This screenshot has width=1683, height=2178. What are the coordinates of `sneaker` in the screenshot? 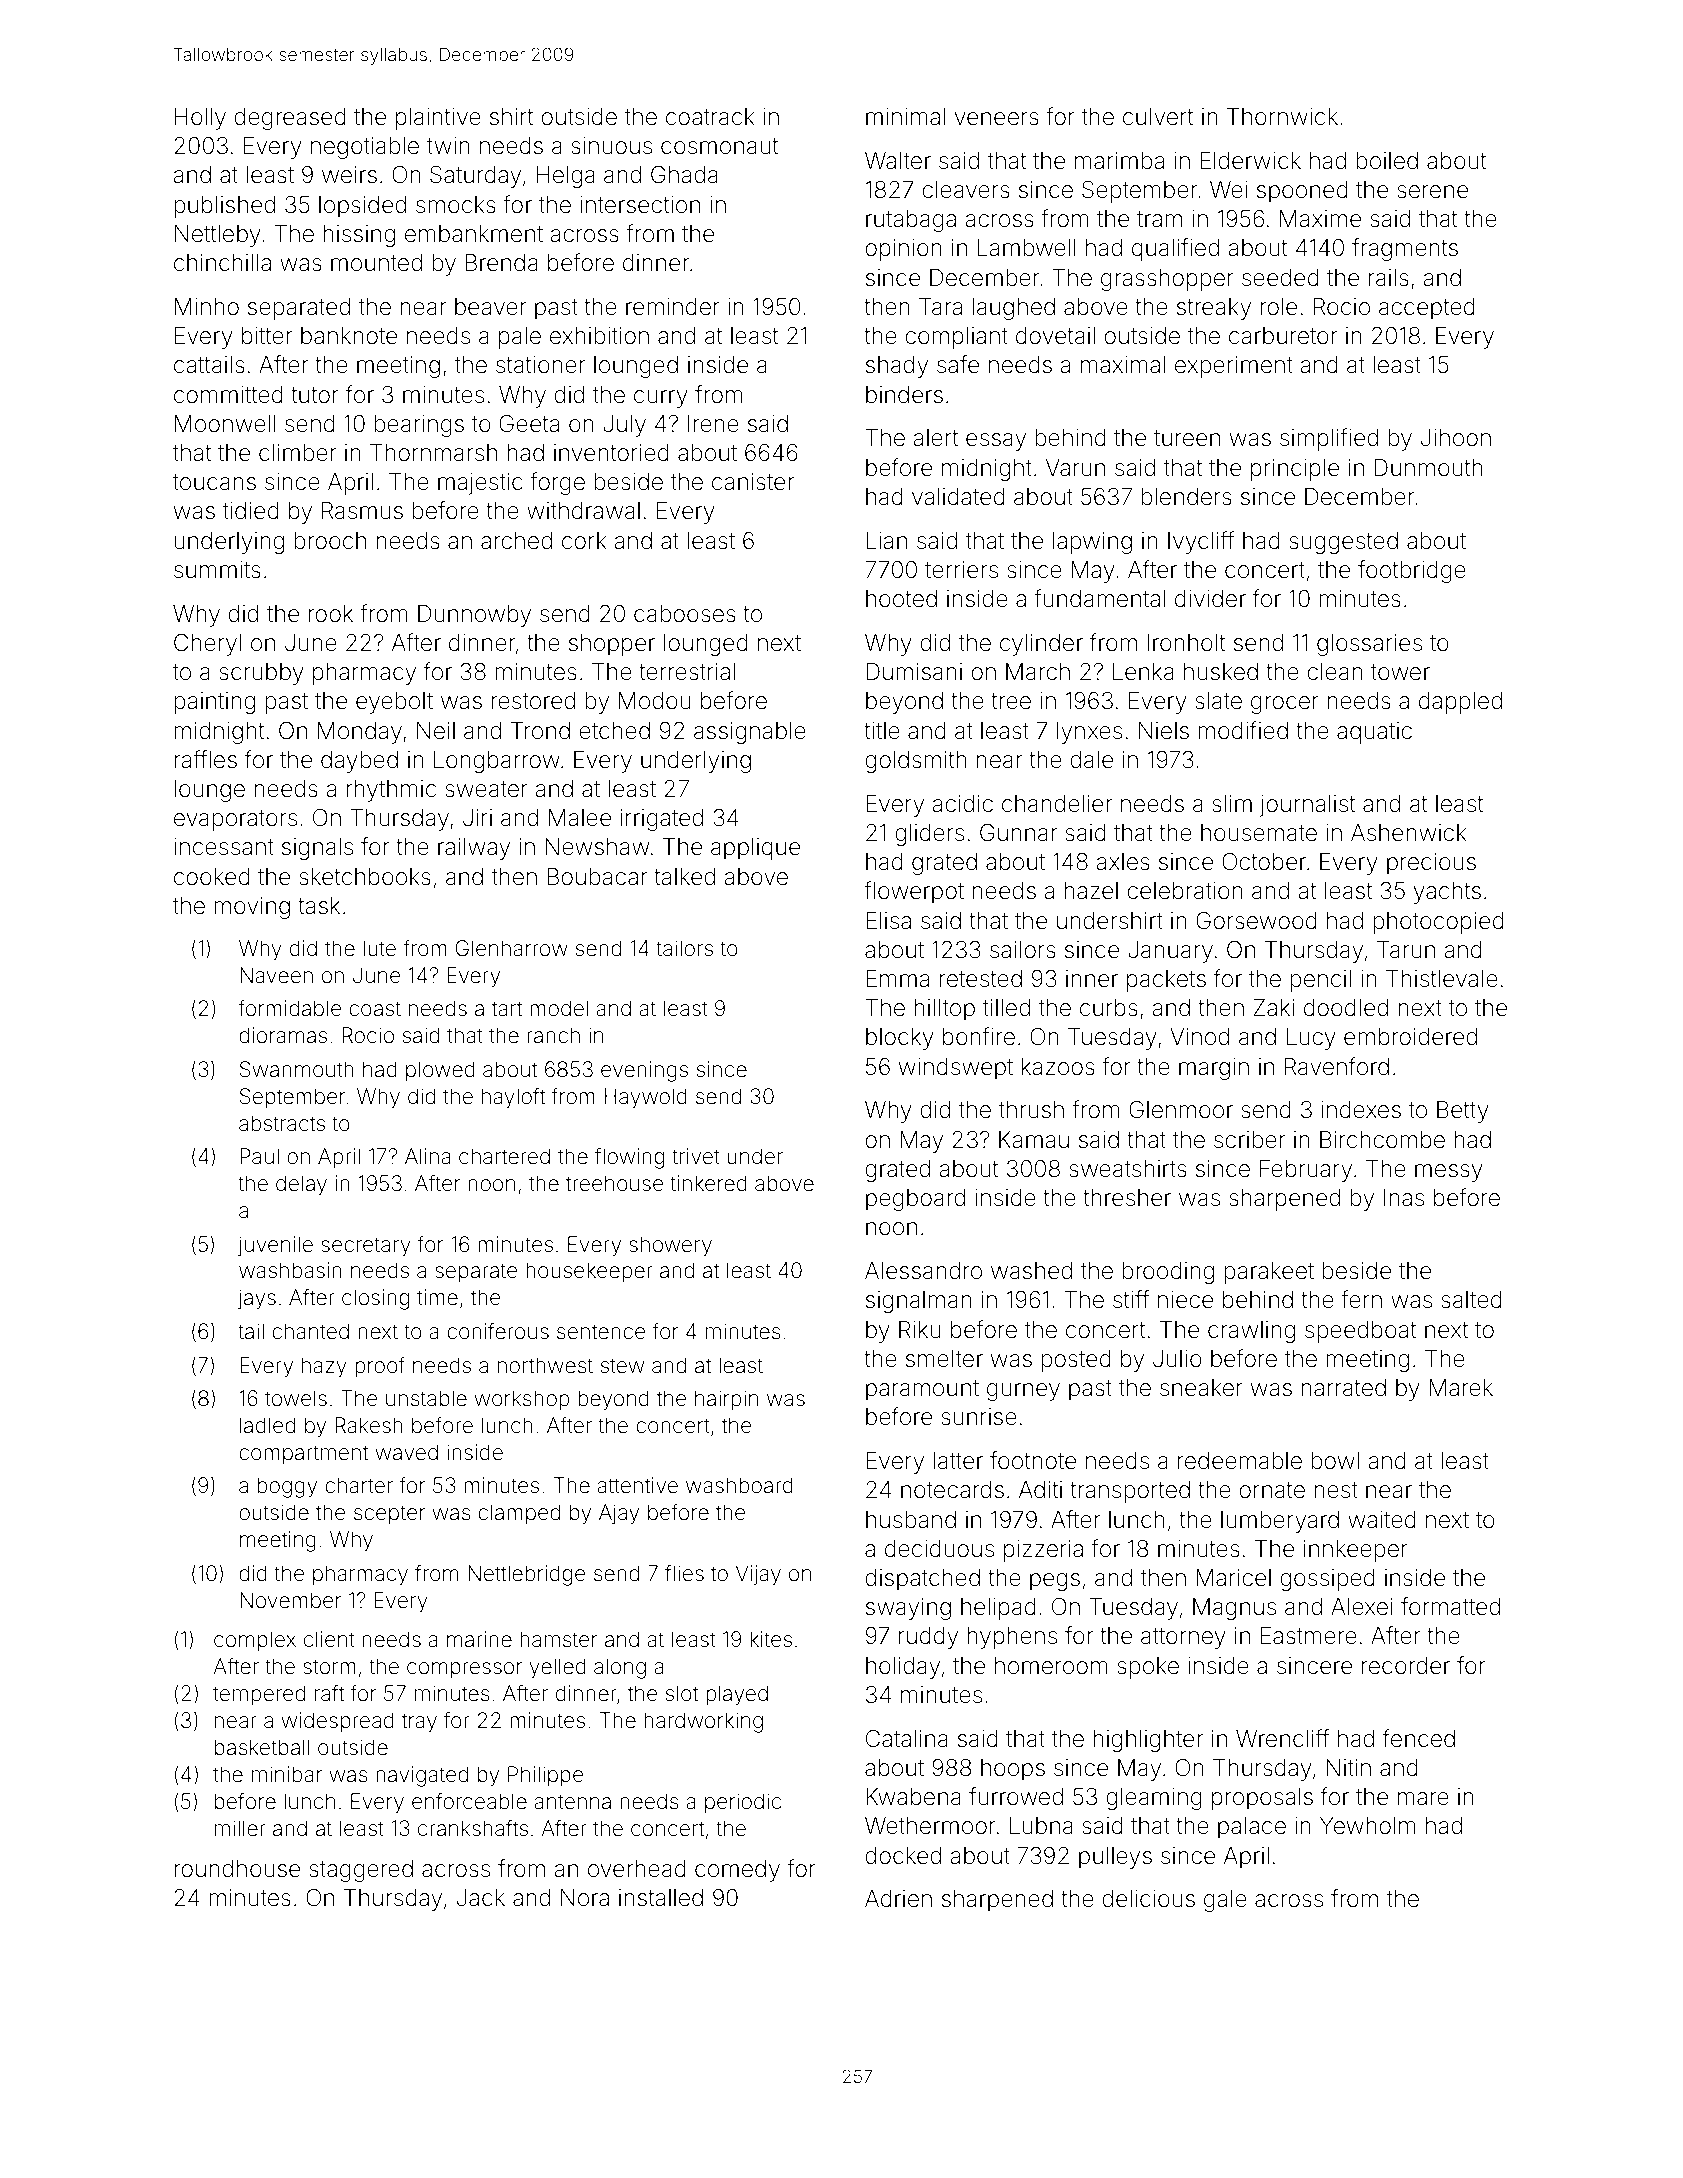 It's located at (1201, 1388).
